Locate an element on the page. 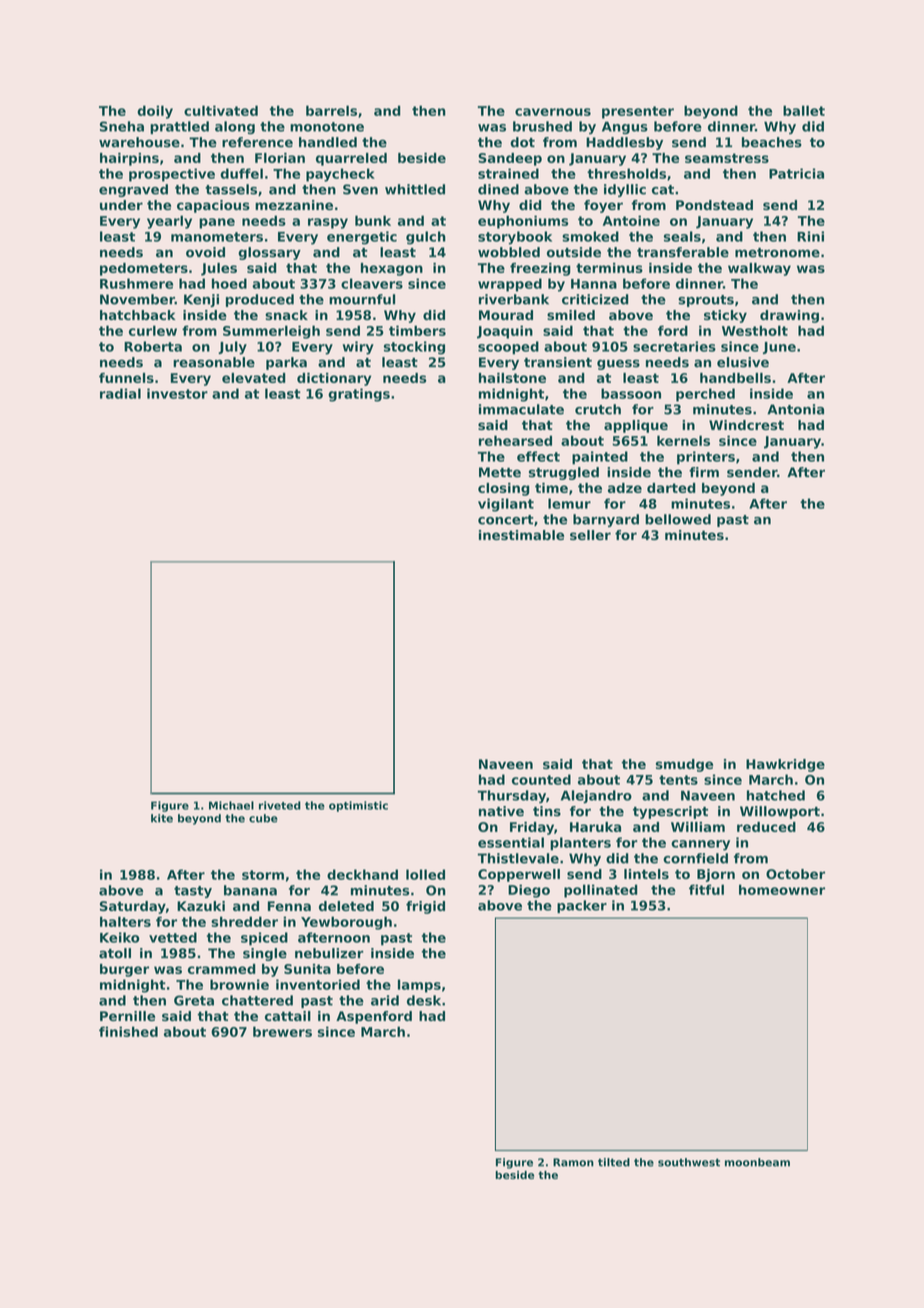 The height and width of the image is (1308, 924). gratings is located at coordinates (359, 395).
